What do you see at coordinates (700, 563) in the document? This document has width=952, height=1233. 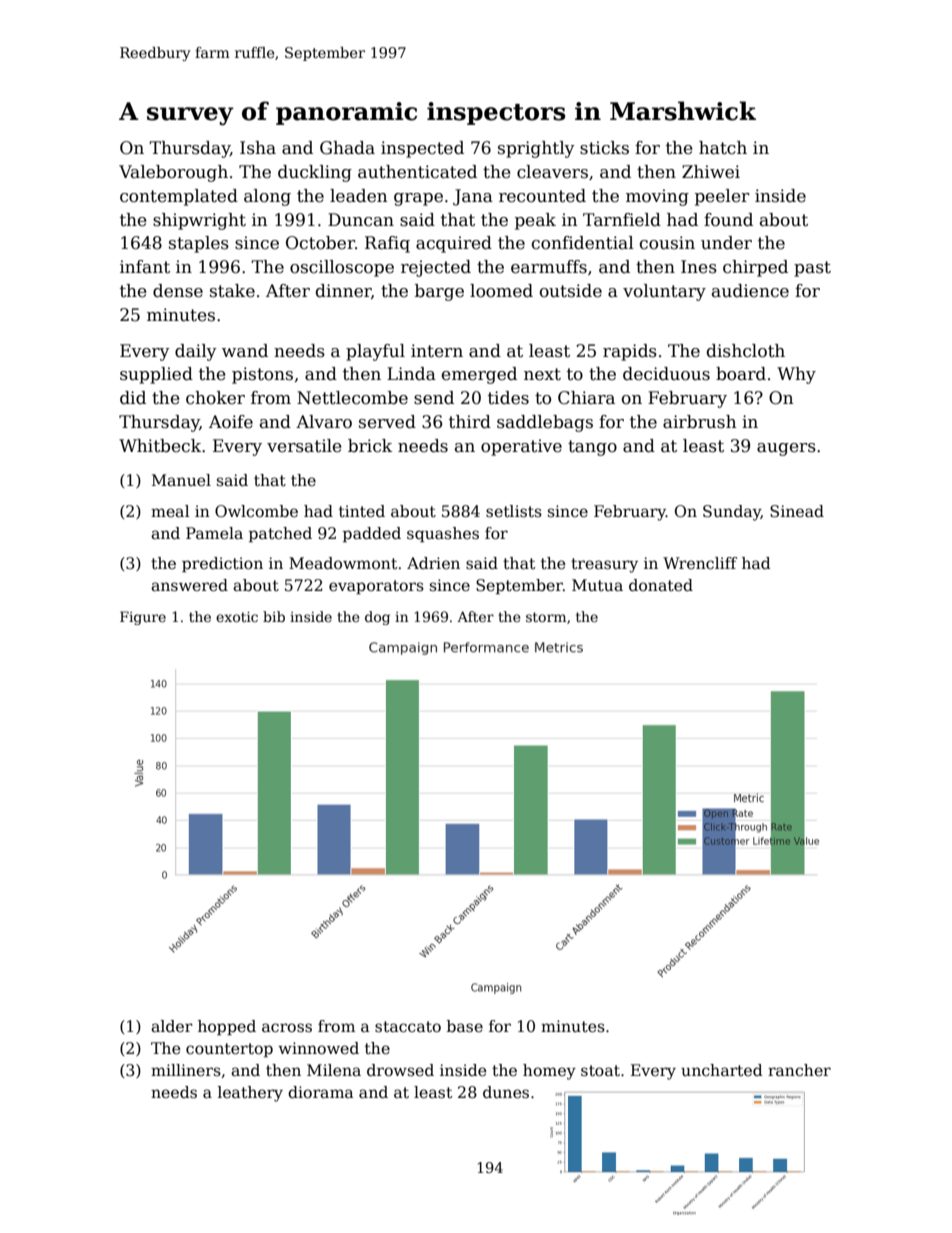 I see `Wrencliff` at bounding box center [700, 563].
